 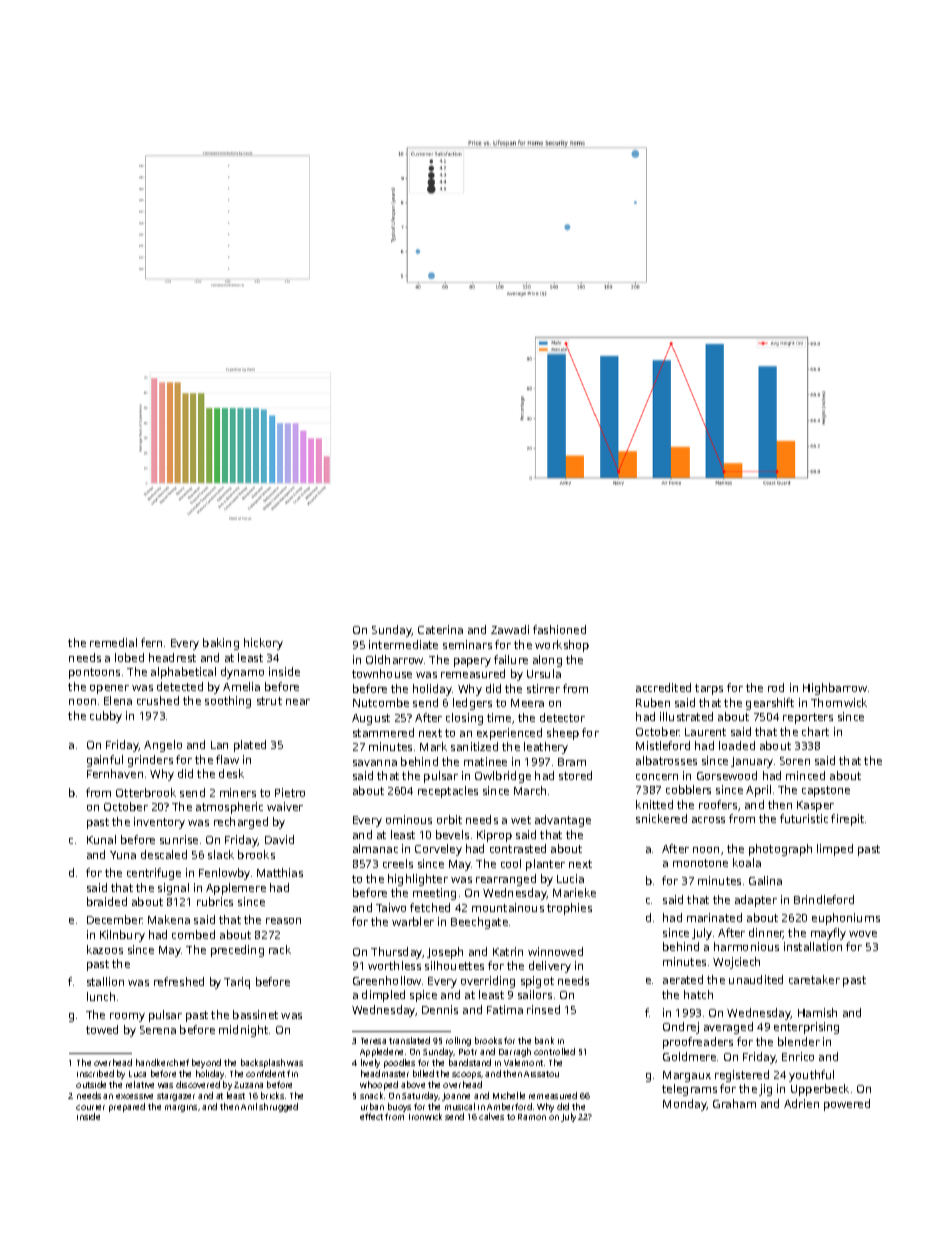 I want to click on reporters, so click(x=808, y=718).
